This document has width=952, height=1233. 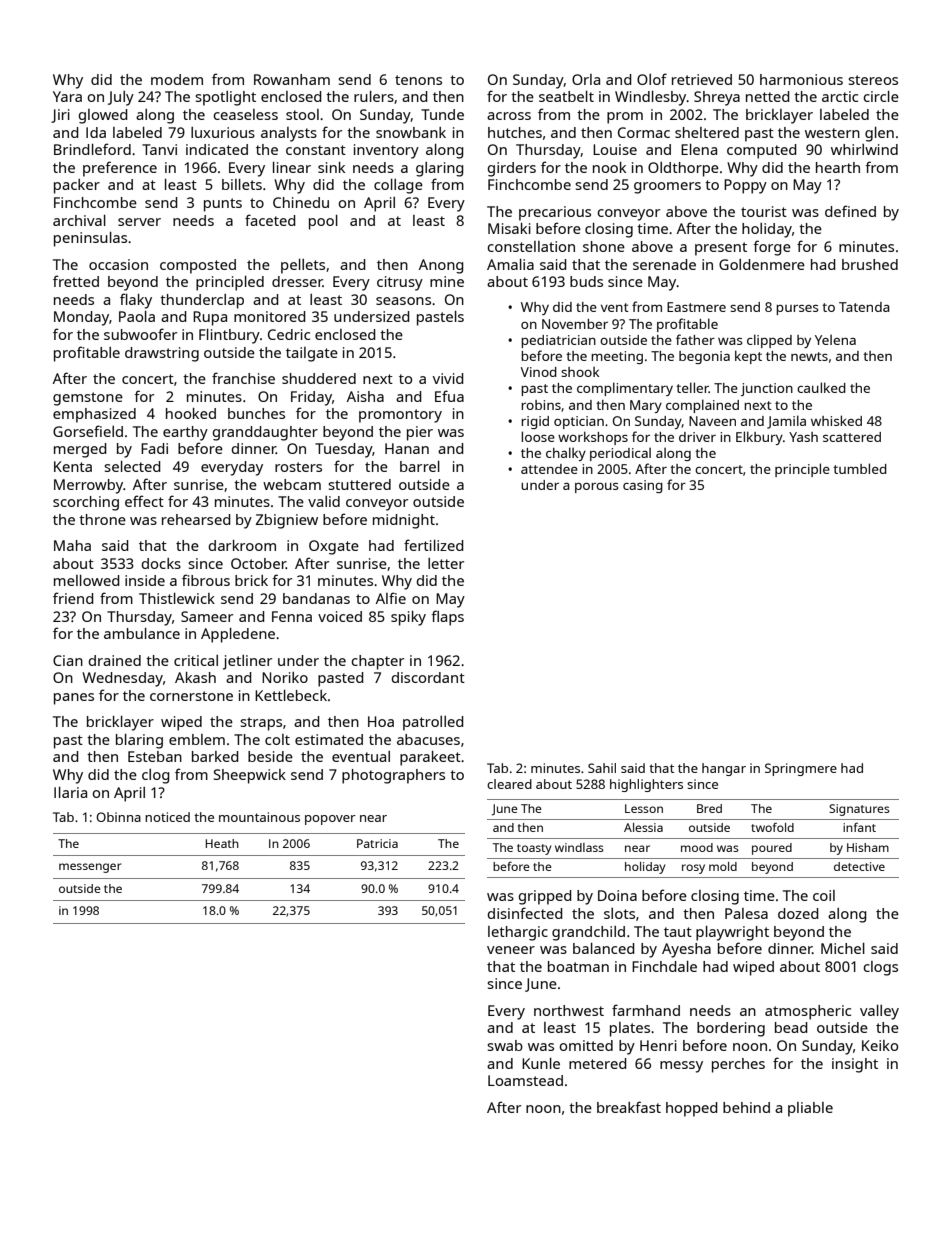 What do you see at coordinates (67, 96) in the document?
I see `Yara` at bounding box center [67, 96].
